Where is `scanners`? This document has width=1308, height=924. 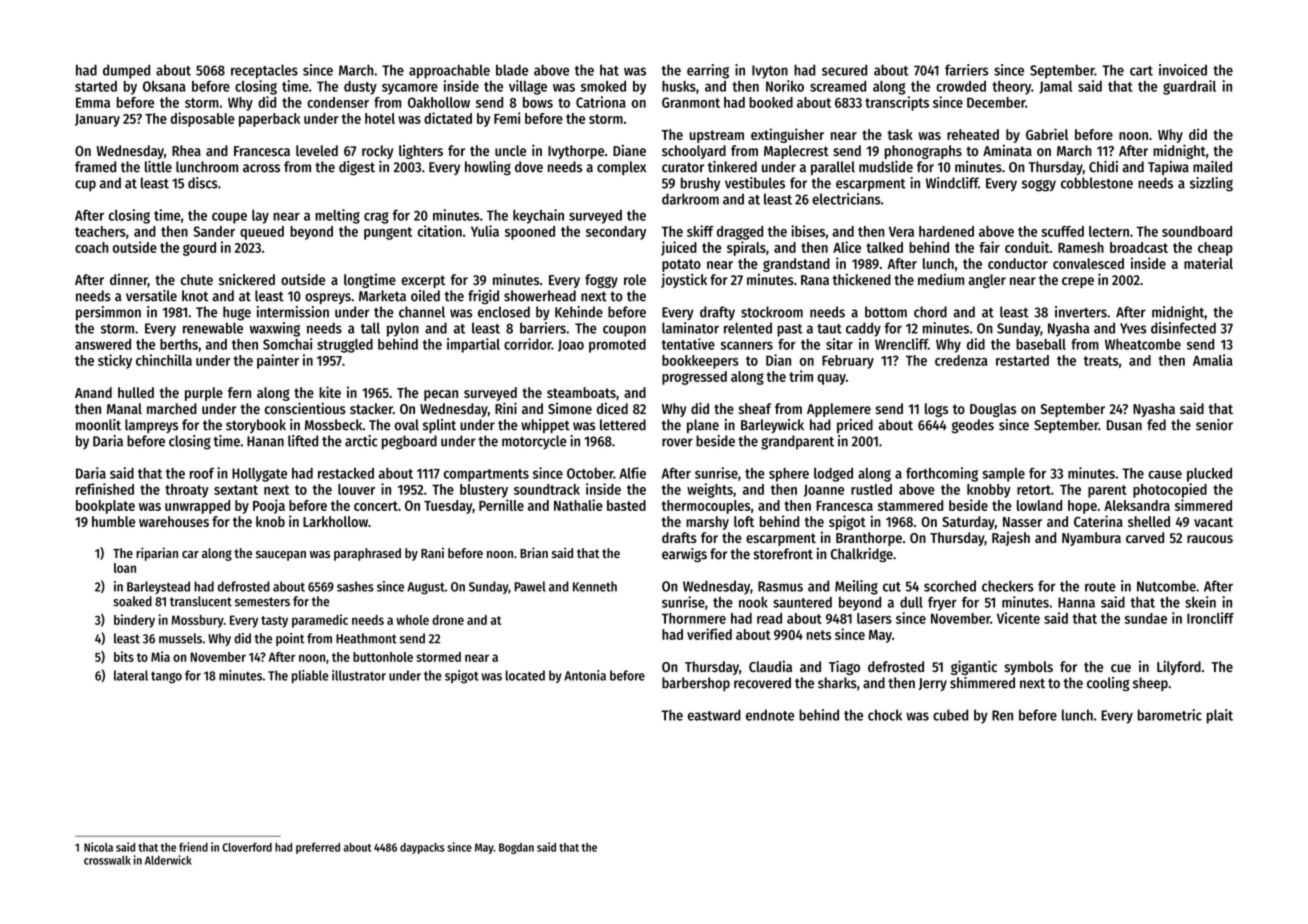
scanners is located at coordinates (747, 345).
